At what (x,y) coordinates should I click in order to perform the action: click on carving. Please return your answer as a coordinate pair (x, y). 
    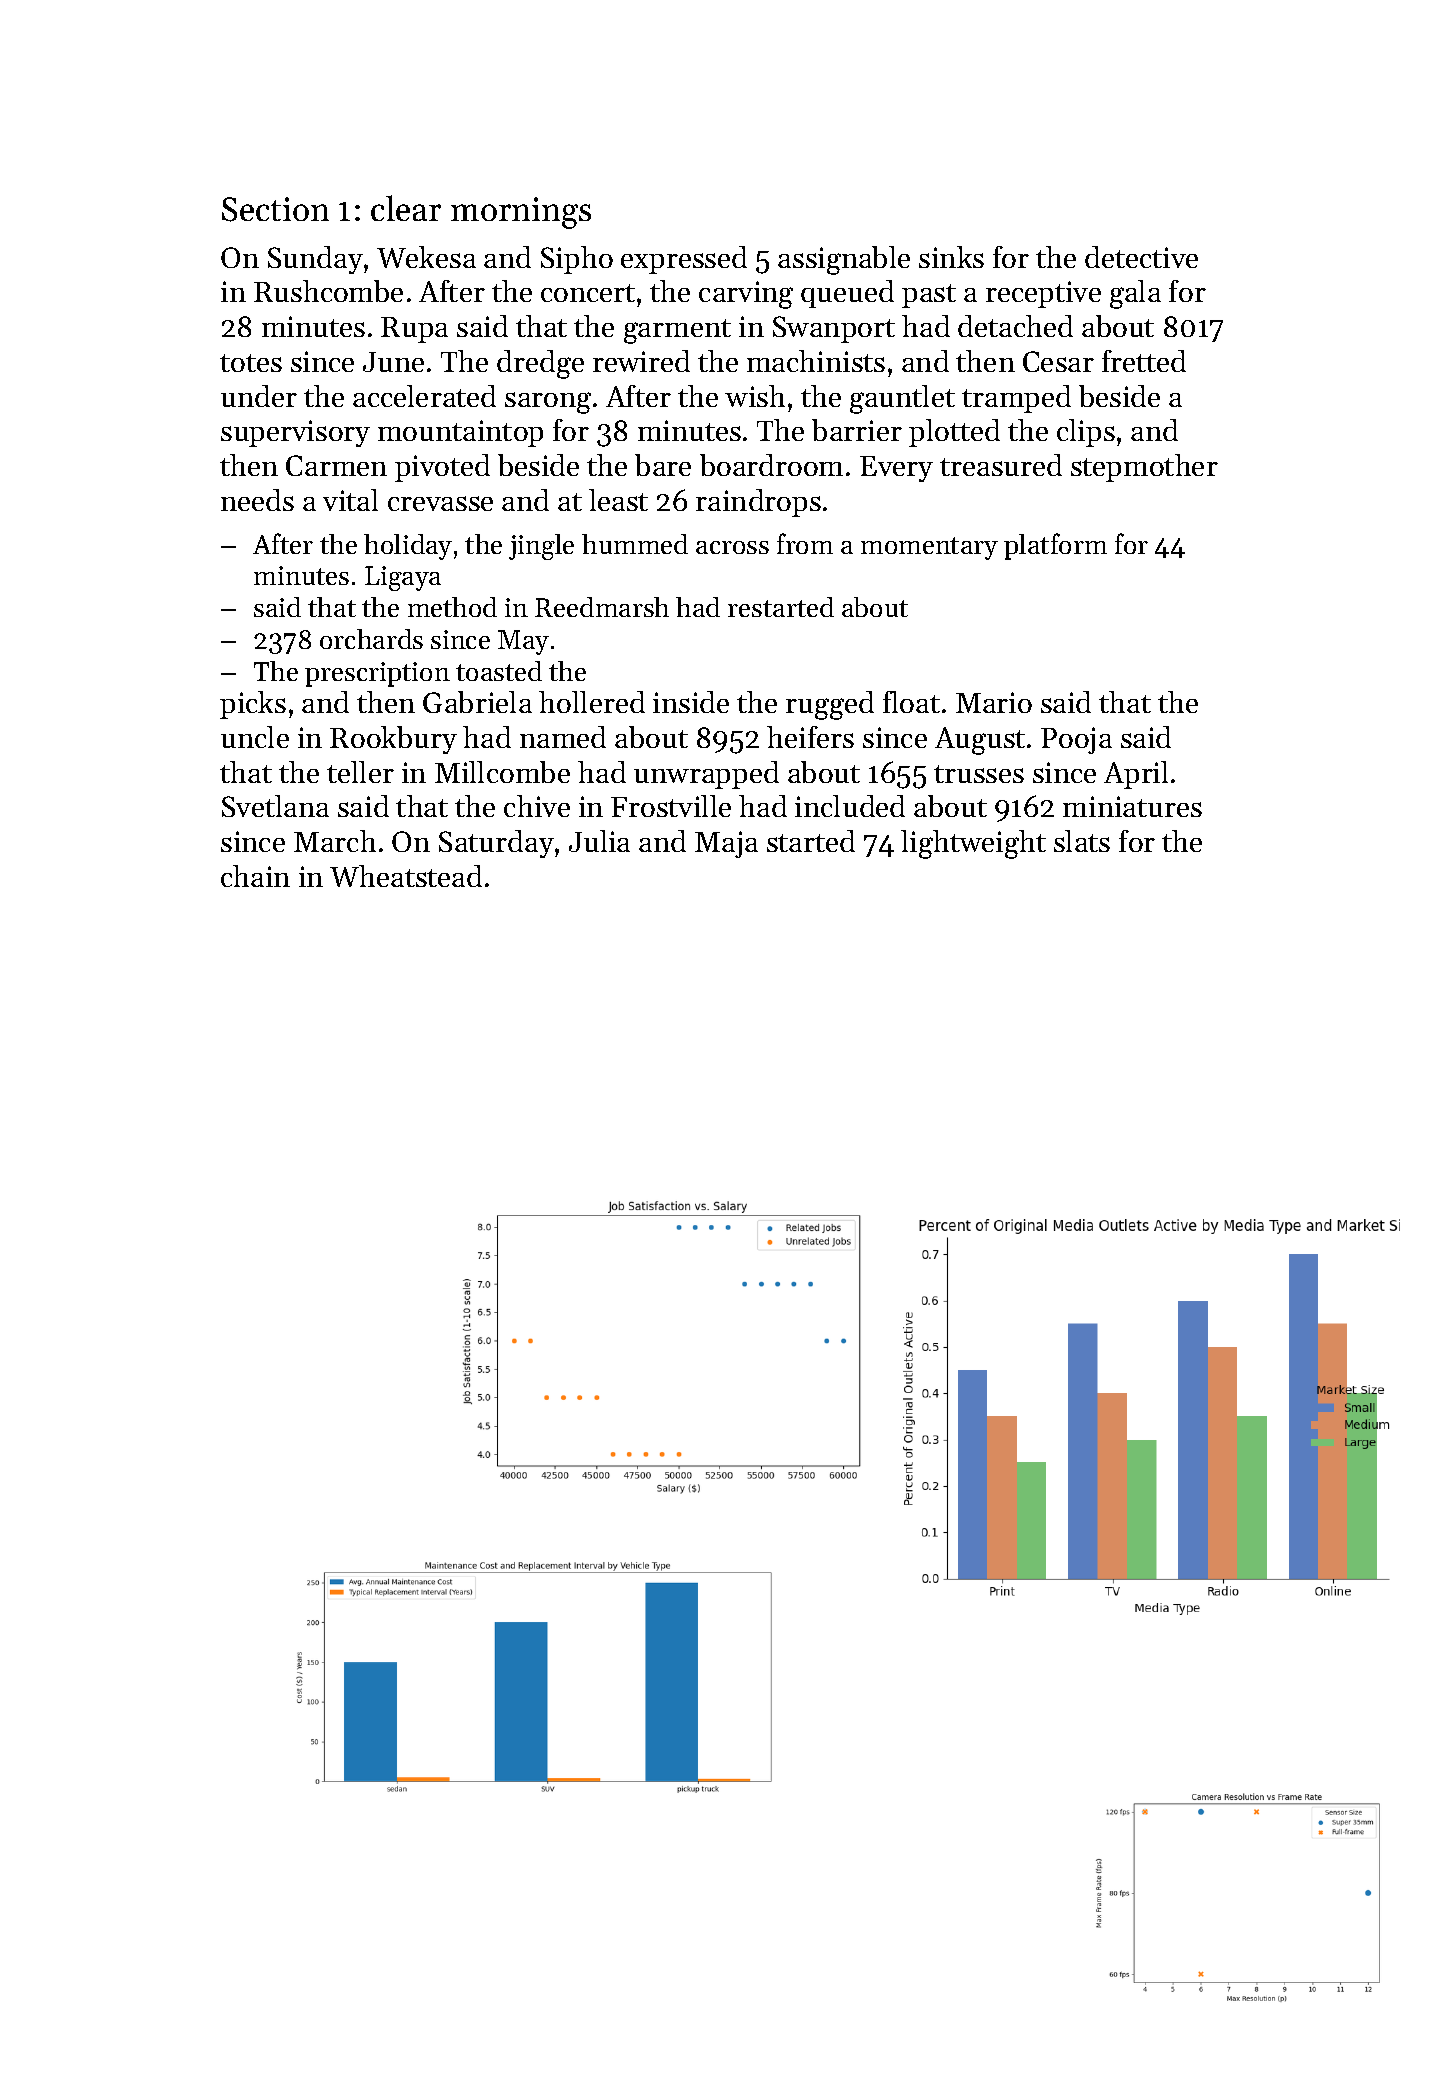
    Looking at the image, I should click on (746, 295).
